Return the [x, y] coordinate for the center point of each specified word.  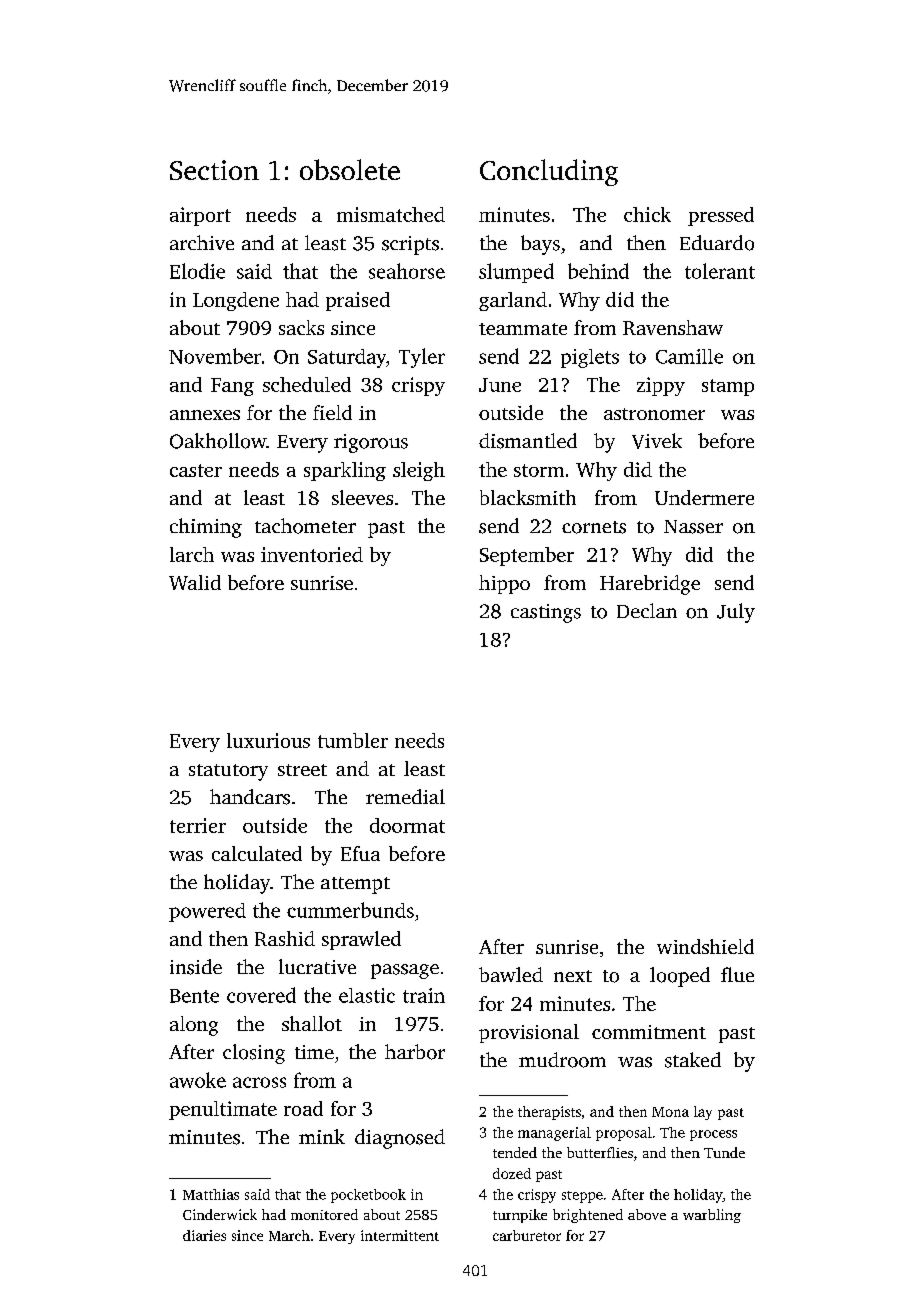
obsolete [350, 169]
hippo [504, 584]
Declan [647, 610]
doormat [407, 825]
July [736, 613]
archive [202, 242]
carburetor [527, 1235]
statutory [228, 772]
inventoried [312, 554]
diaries [204, 1235]
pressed [721, 216]
